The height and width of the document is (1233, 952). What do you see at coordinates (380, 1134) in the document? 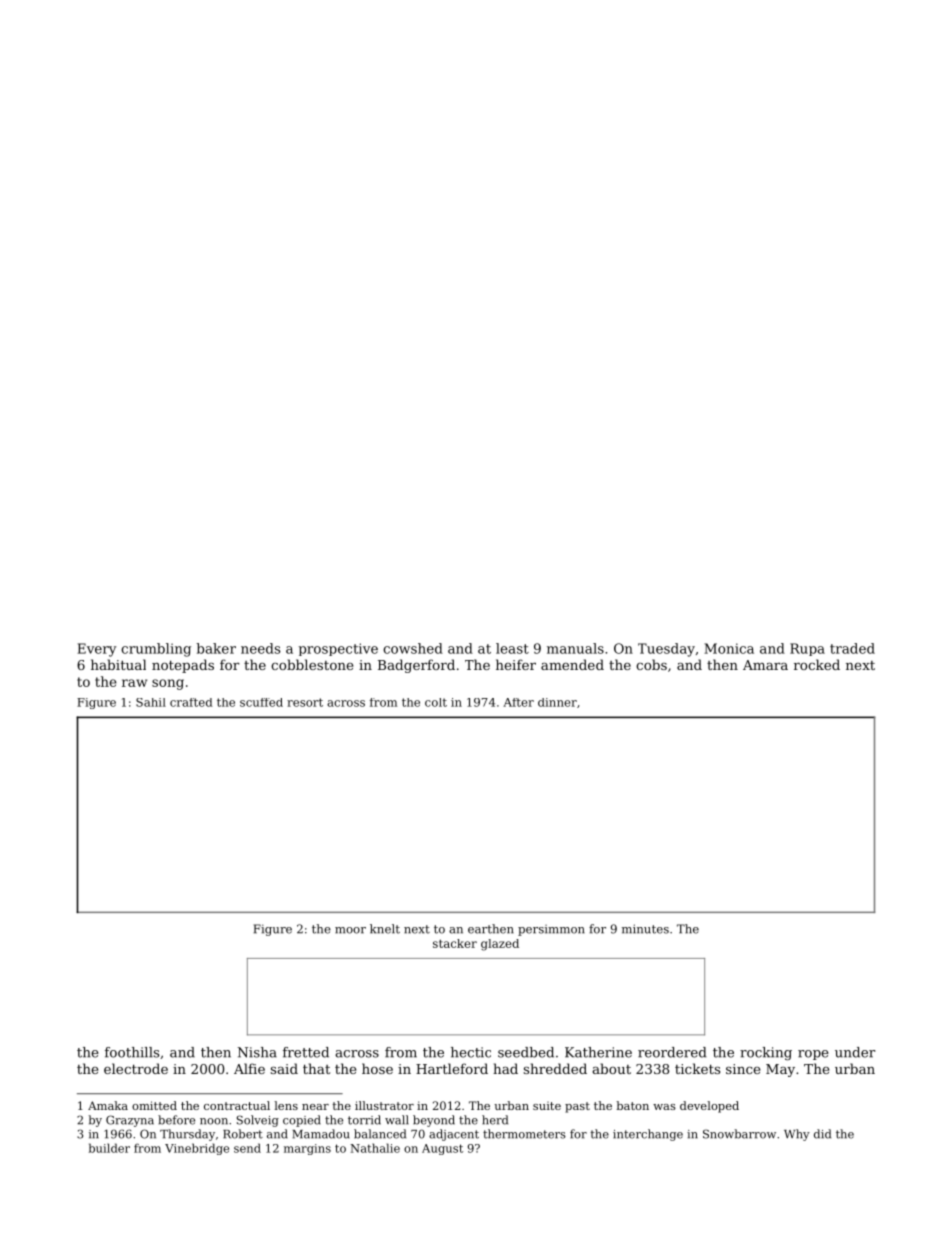
I see `balanced` at bounding box center [380, 1134].
